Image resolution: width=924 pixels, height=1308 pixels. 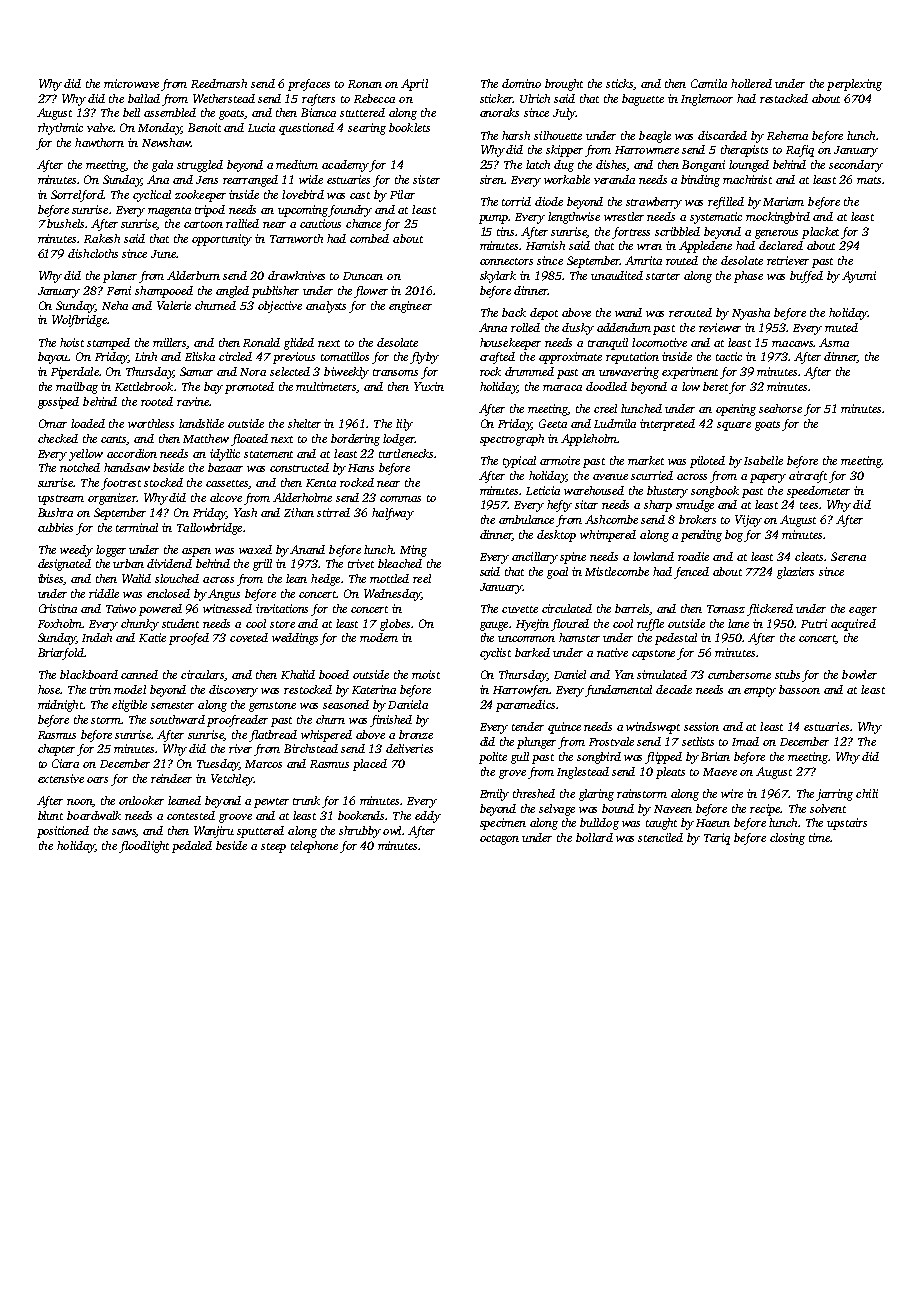 What do you see at coordinates (63, 832) in the screenshot?
I see `positioned` at bounding box center [63, 832].
